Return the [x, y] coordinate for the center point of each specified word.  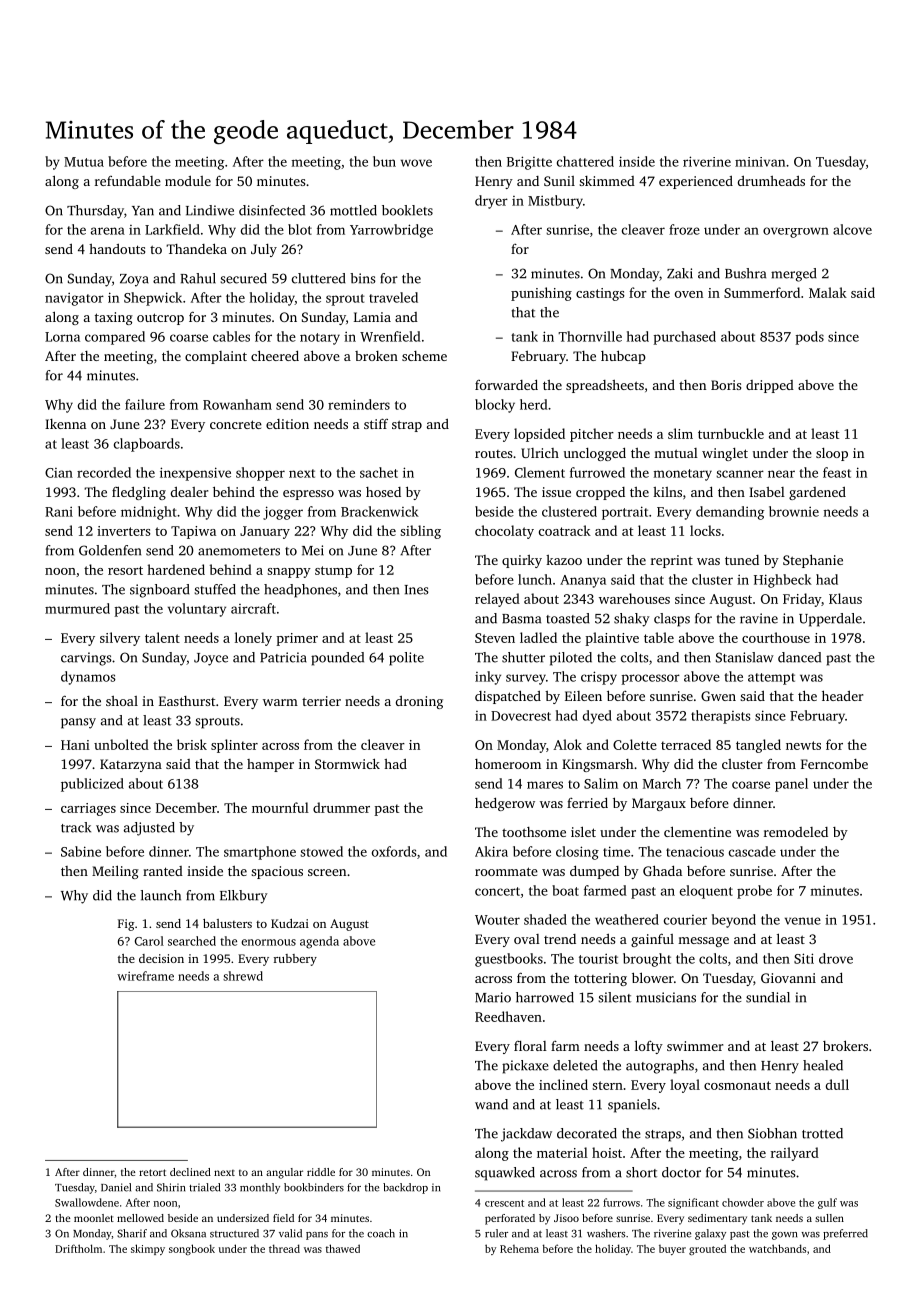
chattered [585, 161]
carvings [86, 659]
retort [152, 1172]
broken [376, 356]
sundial [768, 997]
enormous [268, 942]
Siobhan [772, 1133]
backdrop [405, 1188]
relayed [497, 600]
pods [810, 338]
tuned [742, 560]
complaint [216, 357]
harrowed [545, 997]
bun [384, 161]
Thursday [95, 212]
